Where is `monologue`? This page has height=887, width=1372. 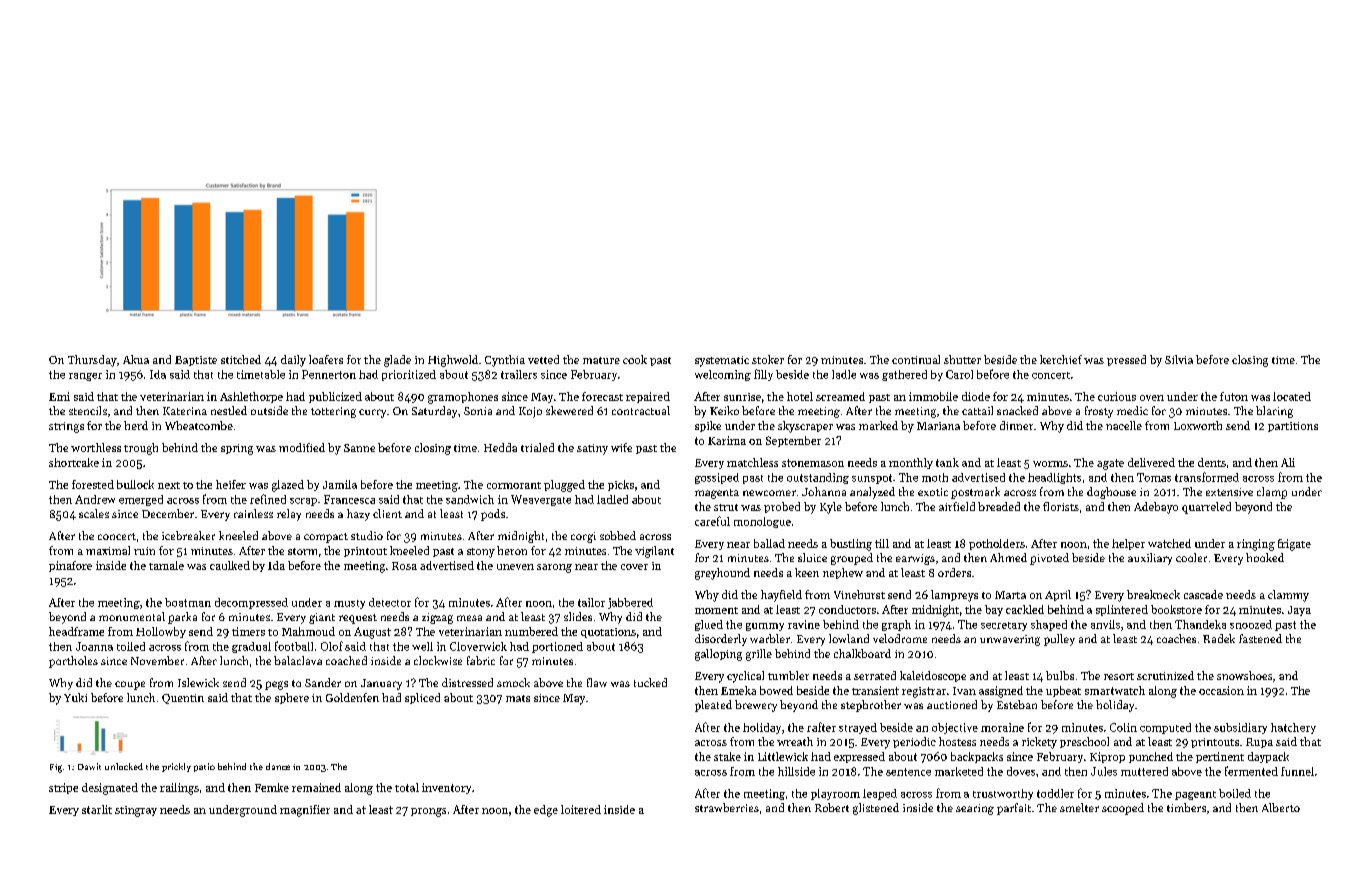 monologue is located at coordinates (762, 522).
